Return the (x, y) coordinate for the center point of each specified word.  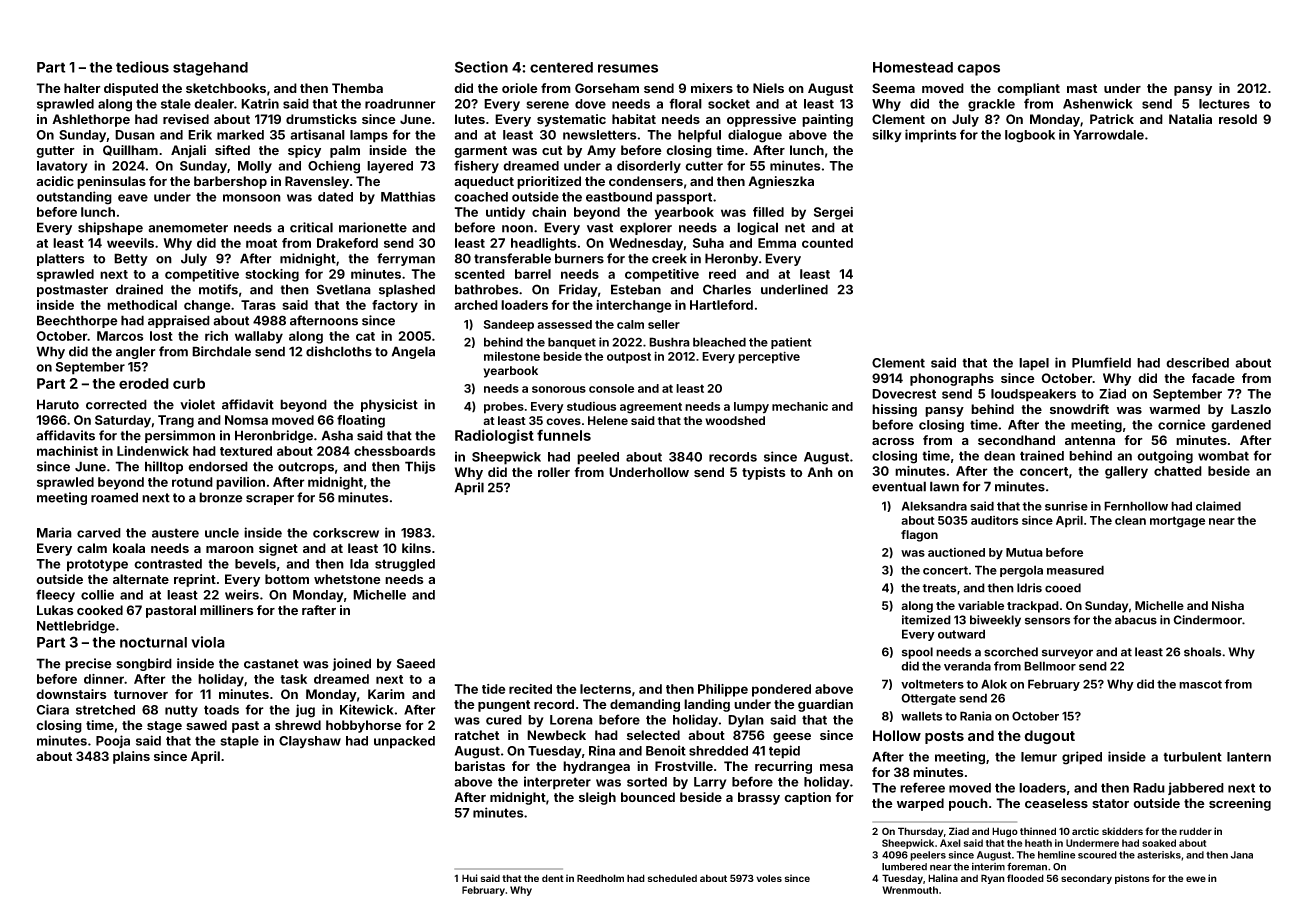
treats (939, 588)
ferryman (406, 259)
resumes (628, 68)
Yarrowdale (1108, 135)
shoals (1202, 652)
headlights (544, 244)
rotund (192, 482)
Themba (357, 88)
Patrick (1112, 119)
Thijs (420, 467)
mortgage (1177, 522)
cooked (100, 610)
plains (131, 757)
